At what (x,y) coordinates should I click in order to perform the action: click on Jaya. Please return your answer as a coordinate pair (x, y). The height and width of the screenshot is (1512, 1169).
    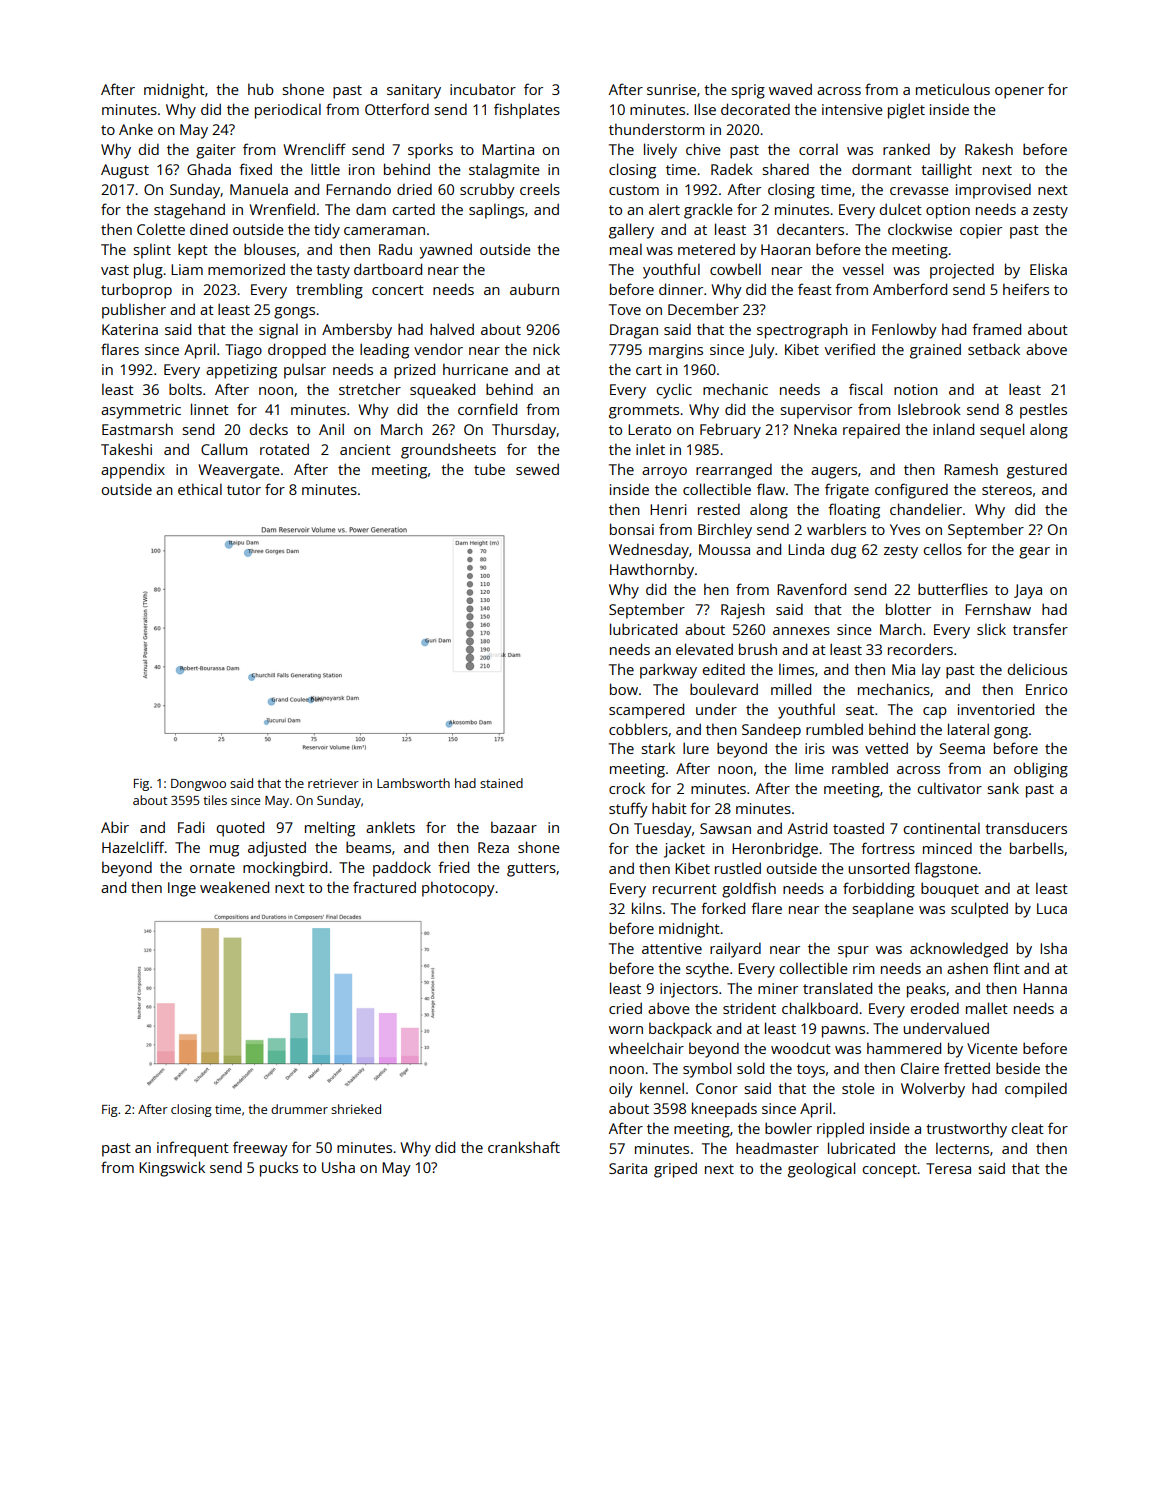
    Looking at the image, I should click on (1028, 591).
